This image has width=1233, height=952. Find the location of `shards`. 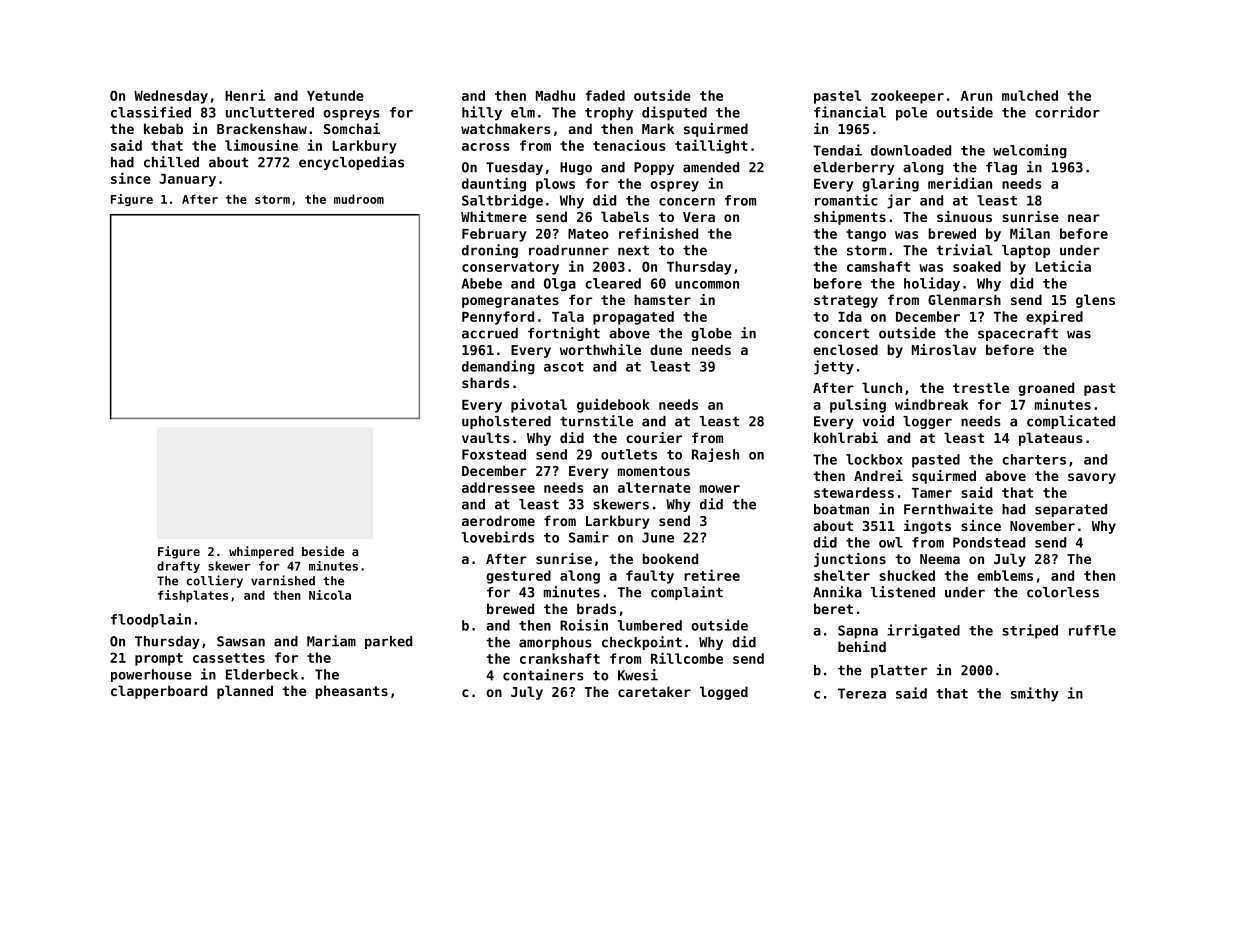

shards is located at coordinates (486, 382).
